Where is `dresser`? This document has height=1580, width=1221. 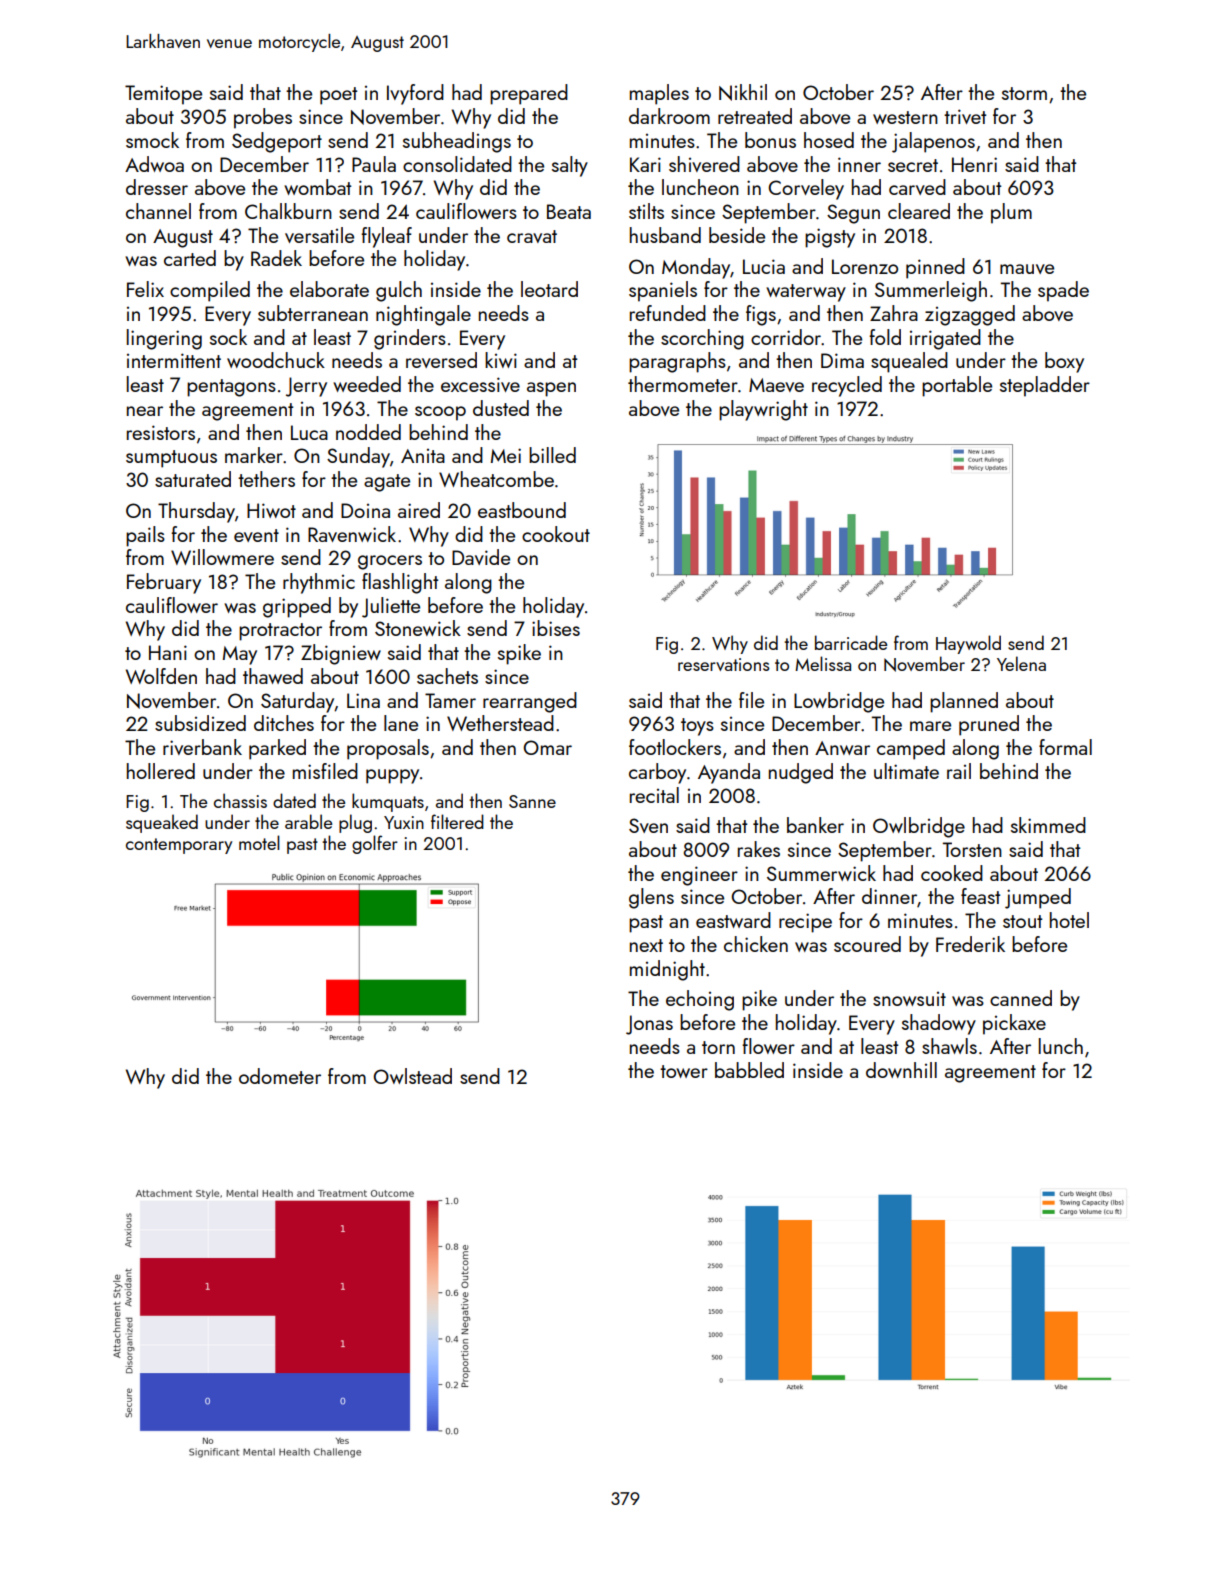
dresser is located at coordinates (157, 187).
